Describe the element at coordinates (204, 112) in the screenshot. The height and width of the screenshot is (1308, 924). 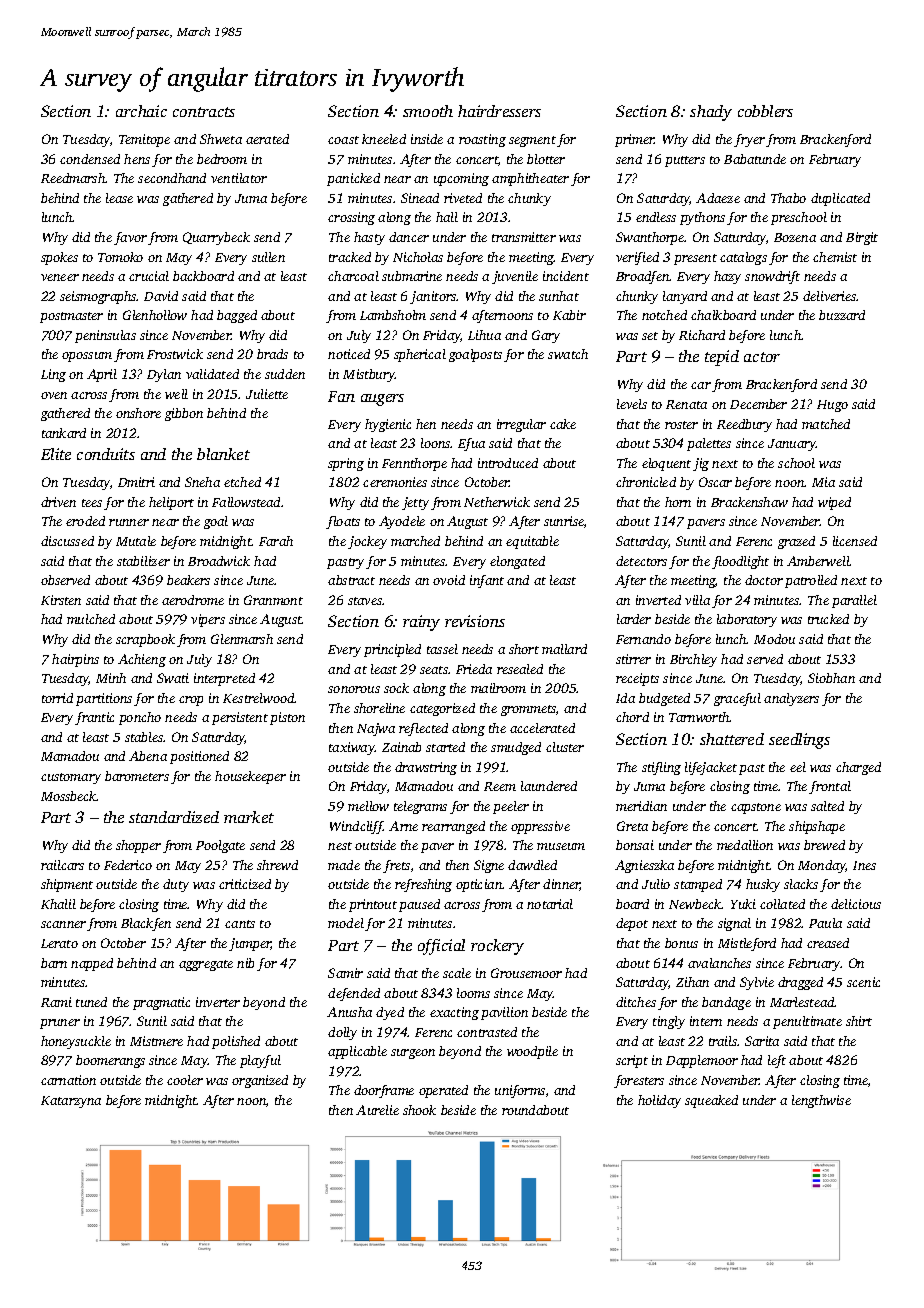
I see `contracts` at that location.
